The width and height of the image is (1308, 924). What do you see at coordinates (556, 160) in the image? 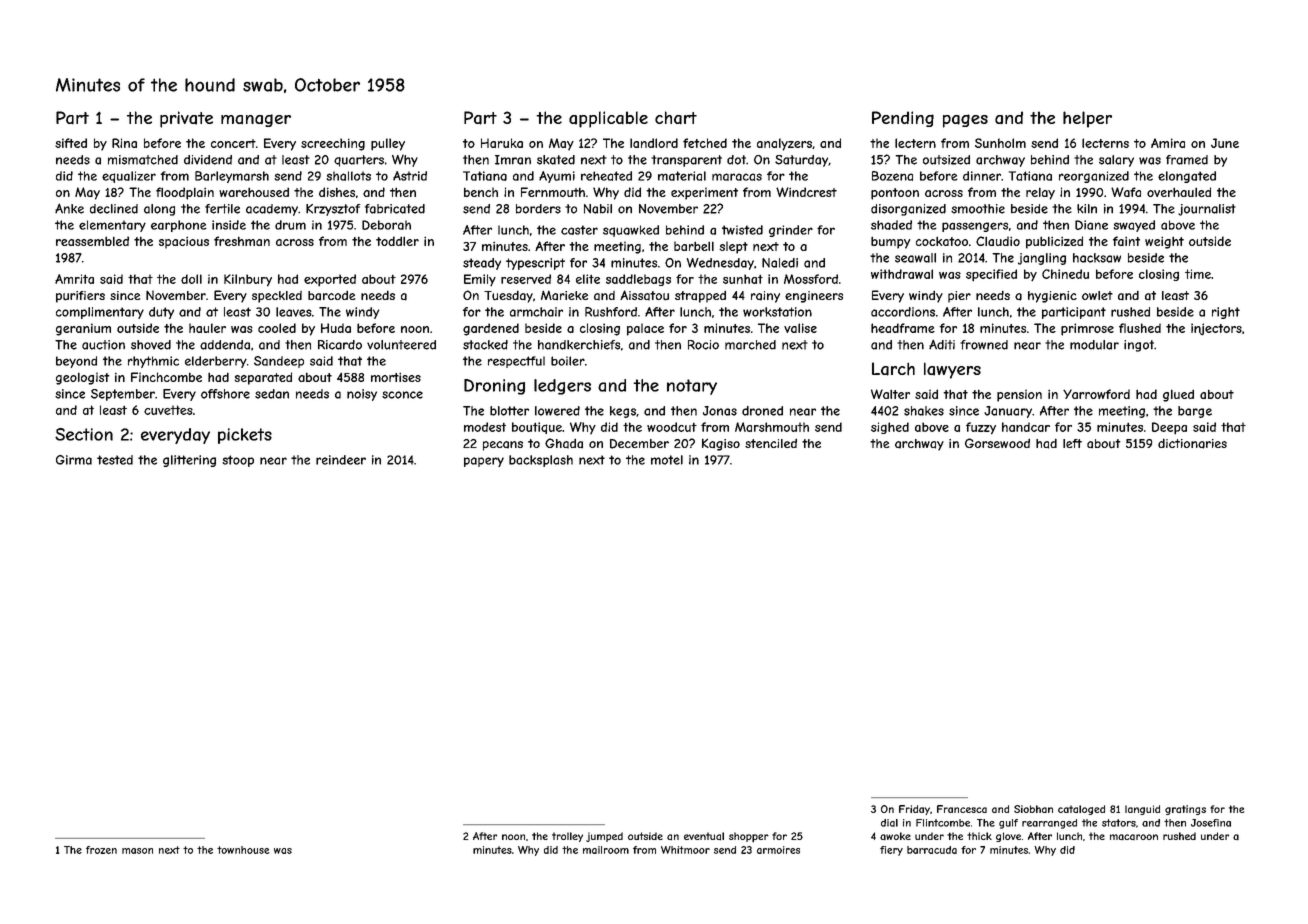
I see `skated` at bounding box center [556, 160].
